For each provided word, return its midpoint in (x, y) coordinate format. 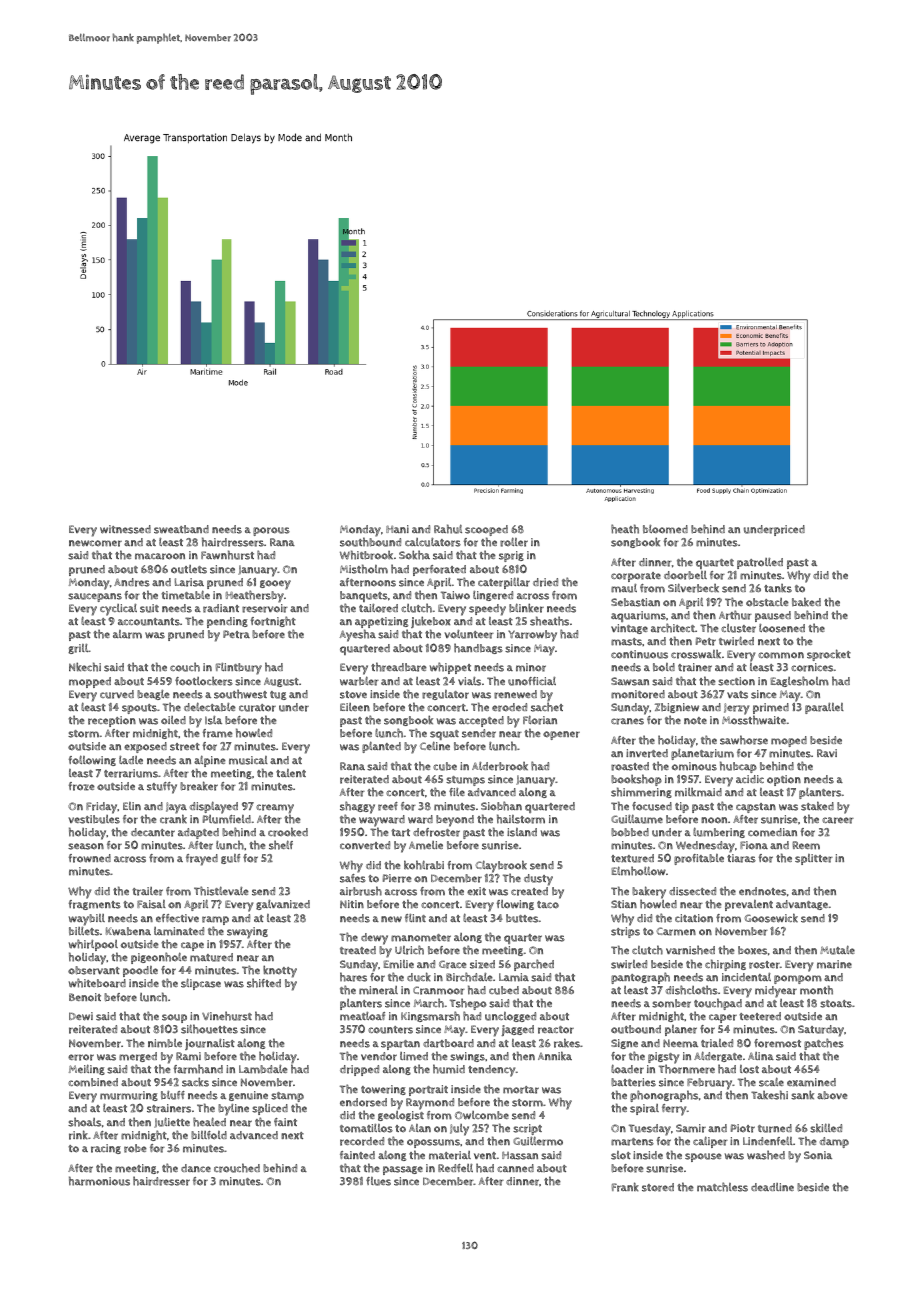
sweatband (181, 529)
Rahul (448, 529)
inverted (647, 753)
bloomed (665, 529)
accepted (481, 721)
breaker (199, 786)
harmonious (99, 1181)
